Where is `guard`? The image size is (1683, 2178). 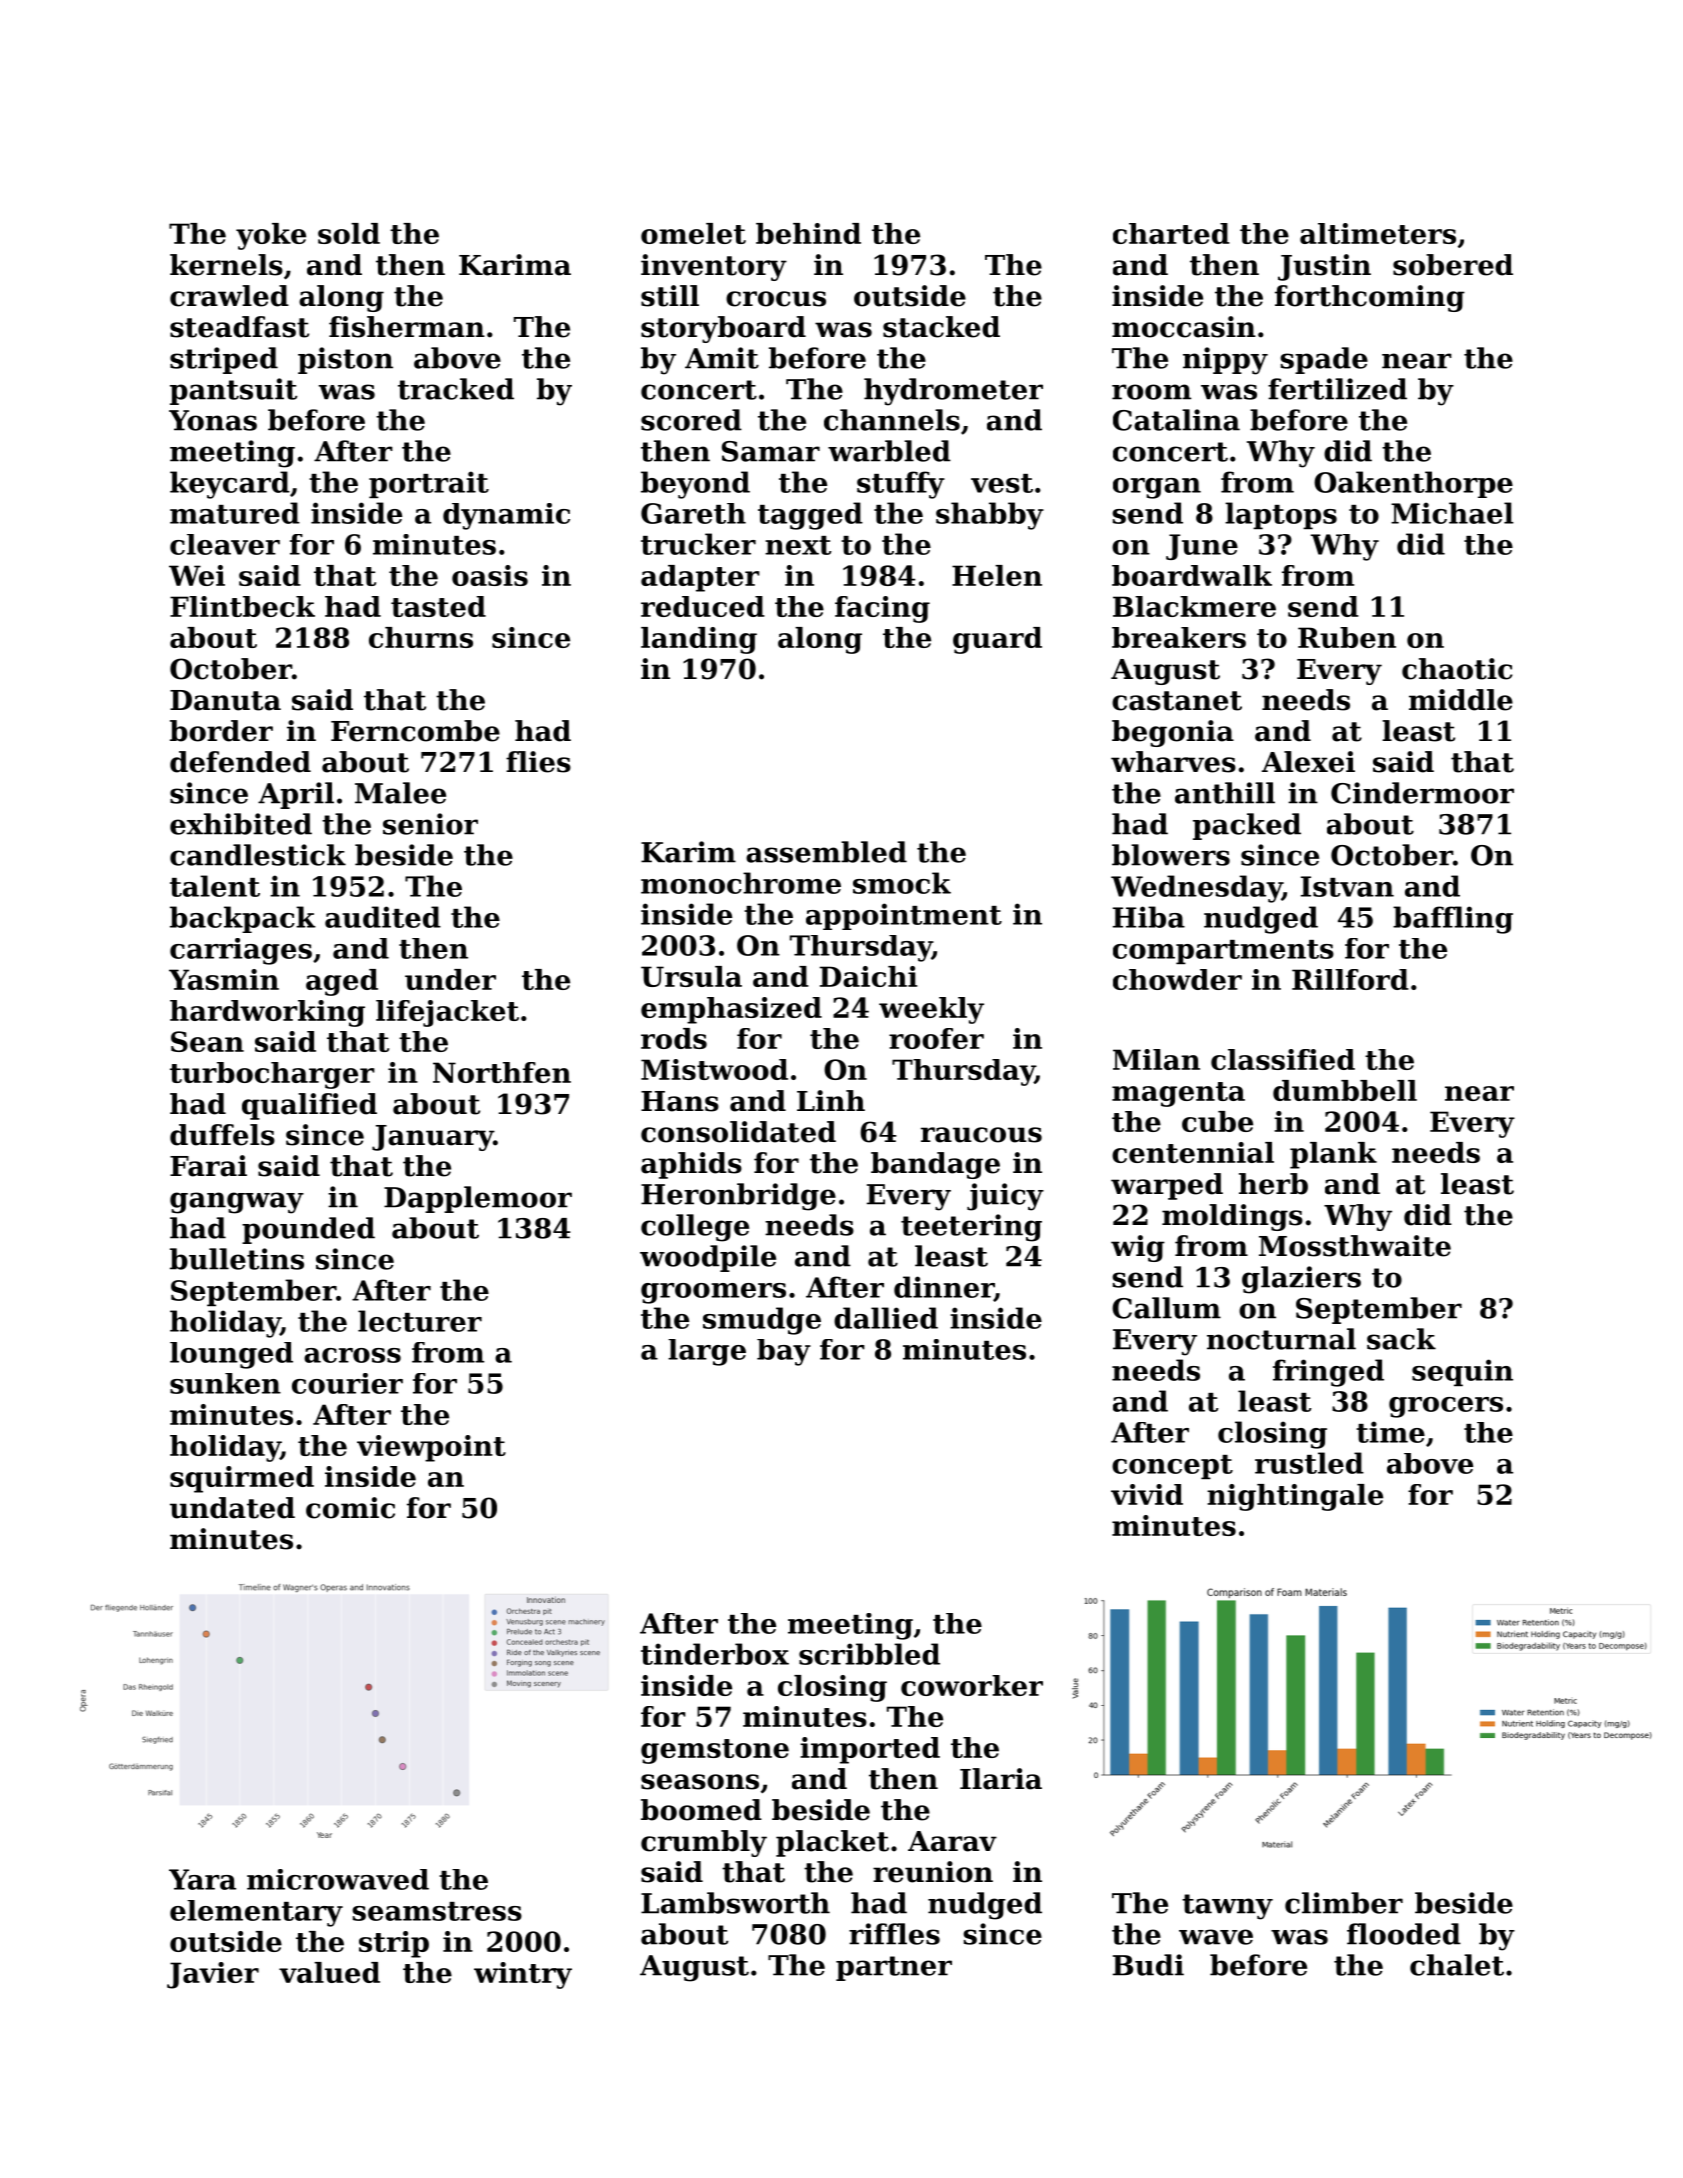
guard is located at coordinates (997, 640).
